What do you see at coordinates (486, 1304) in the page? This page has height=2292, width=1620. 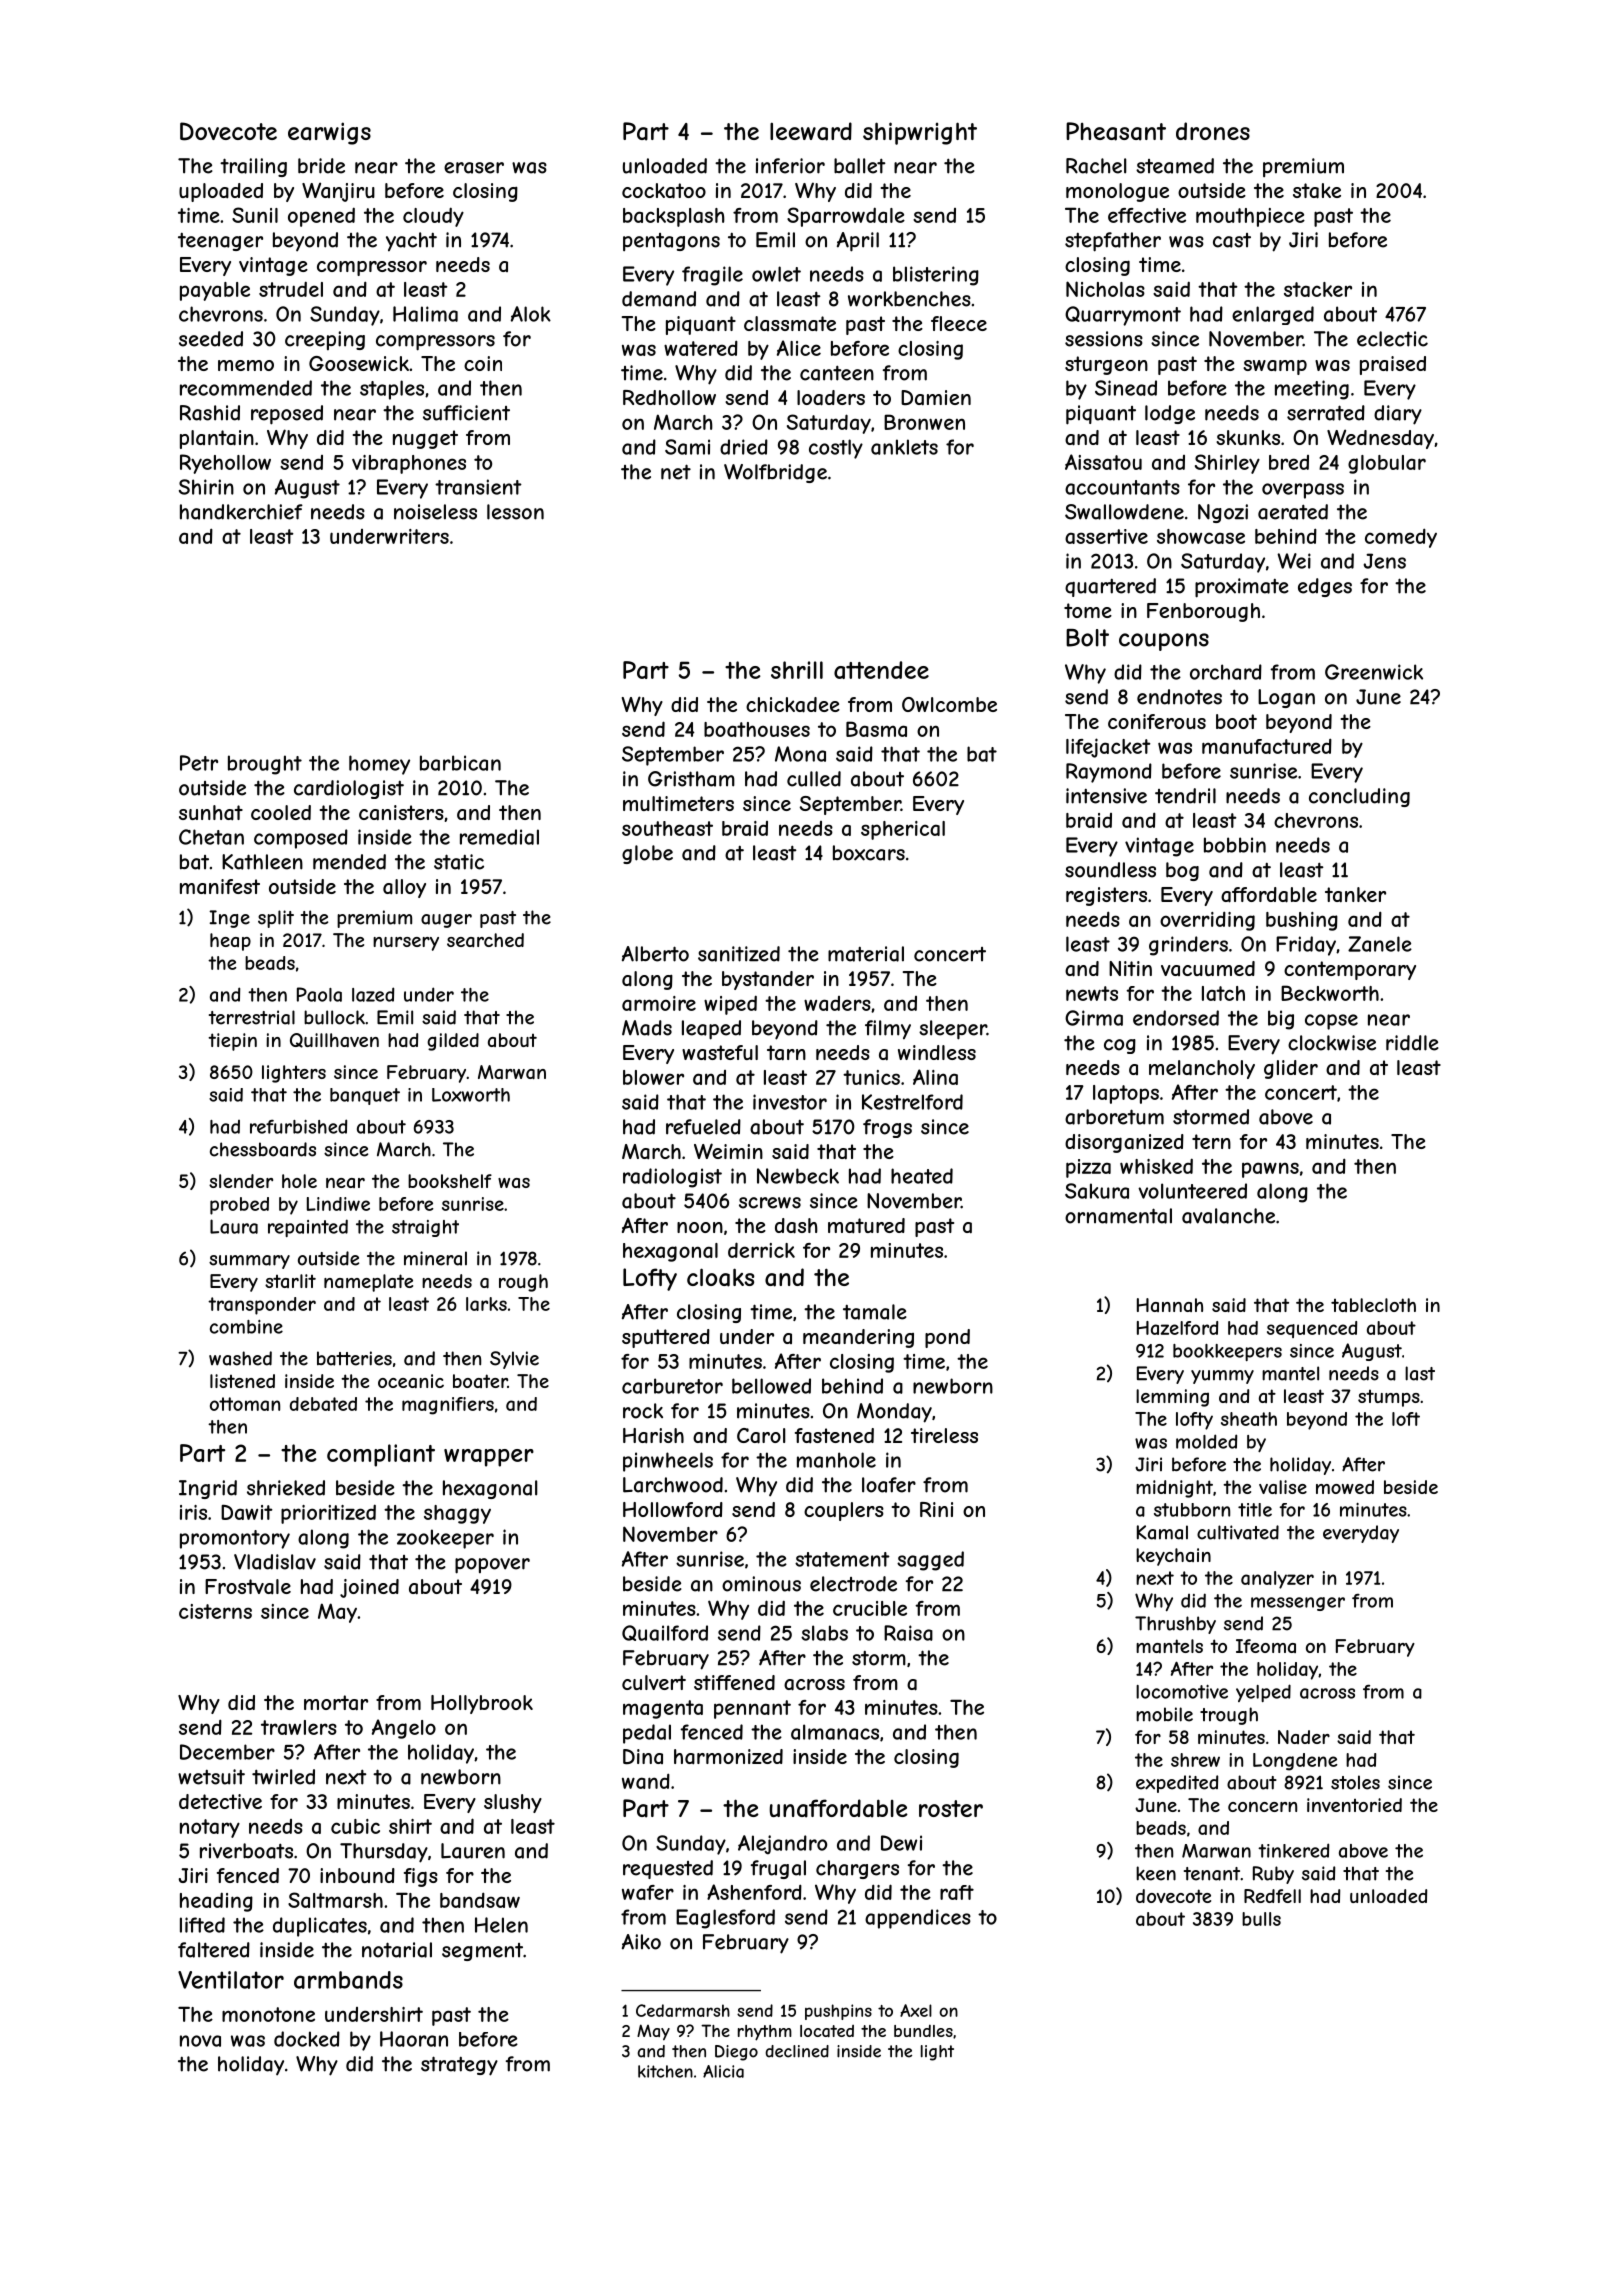 I see `larks` at bounding box center [486, 1304].
